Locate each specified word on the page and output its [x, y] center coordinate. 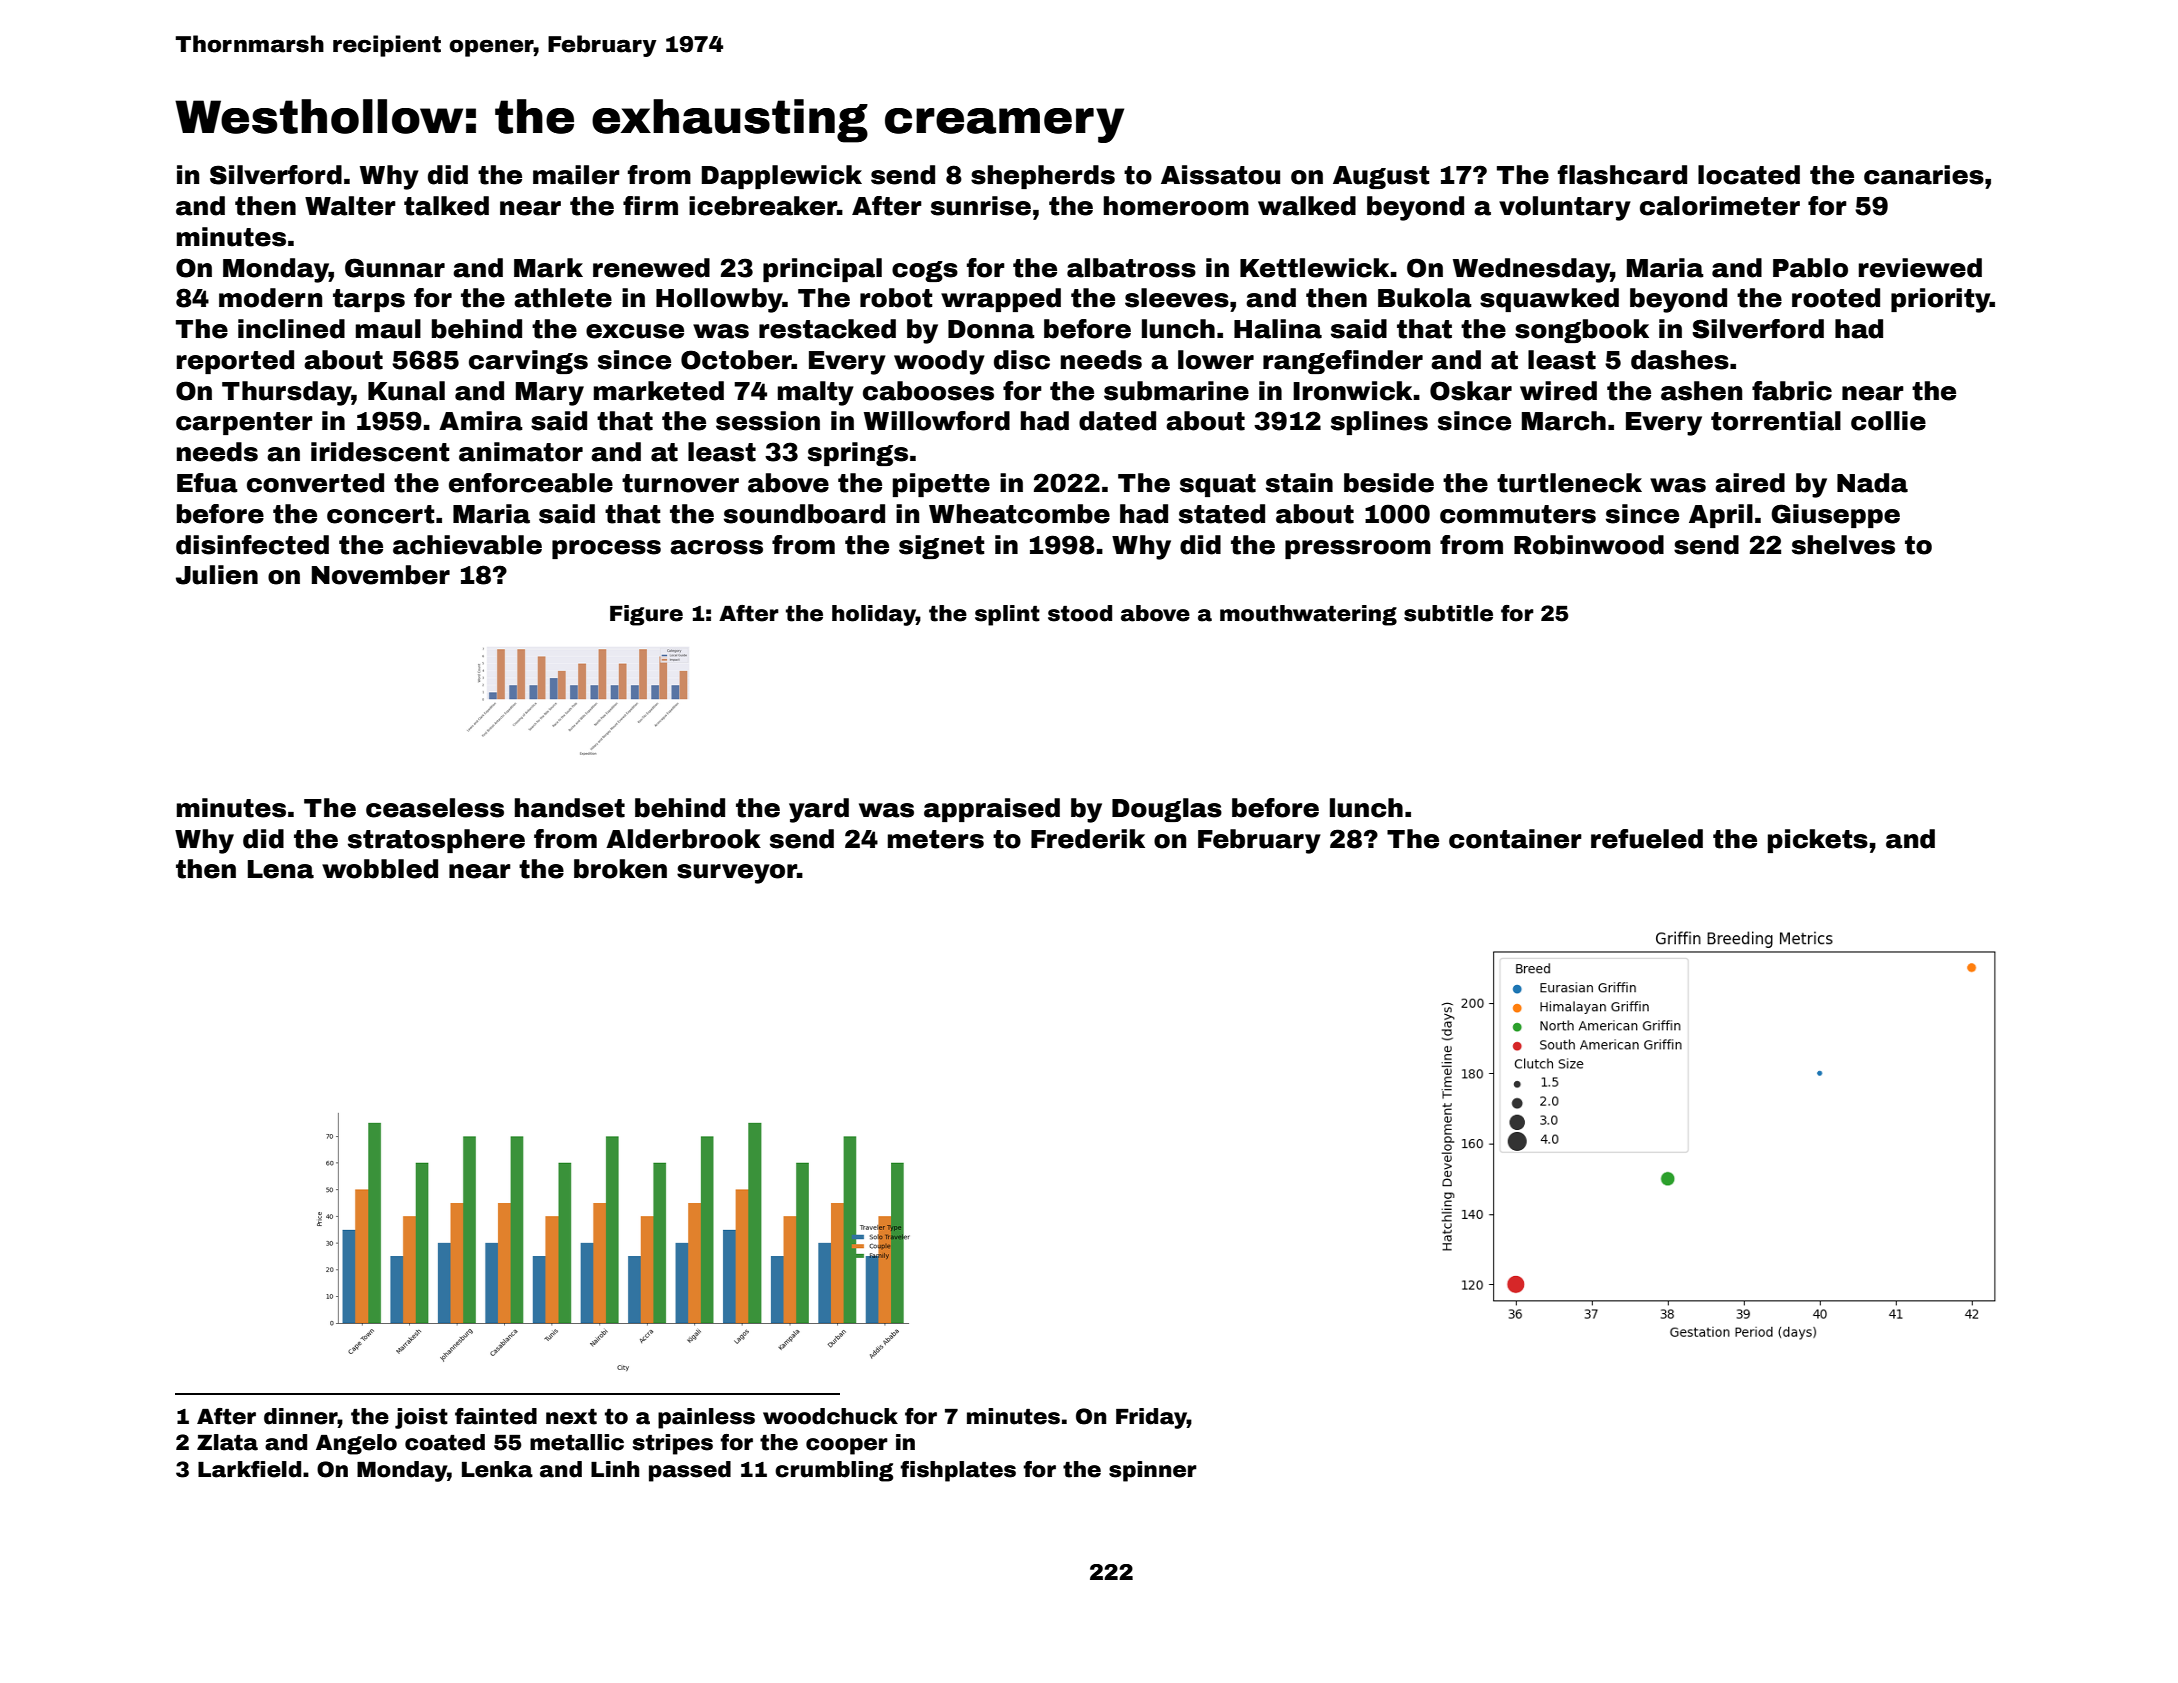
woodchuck [830, 1416]
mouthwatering [1308, 615]
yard [819, 810]
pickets [1818, 841]
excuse [635, 331]
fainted [496, 1416]
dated [1117, 421]
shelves [1843, 545]
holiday [874, 615]
